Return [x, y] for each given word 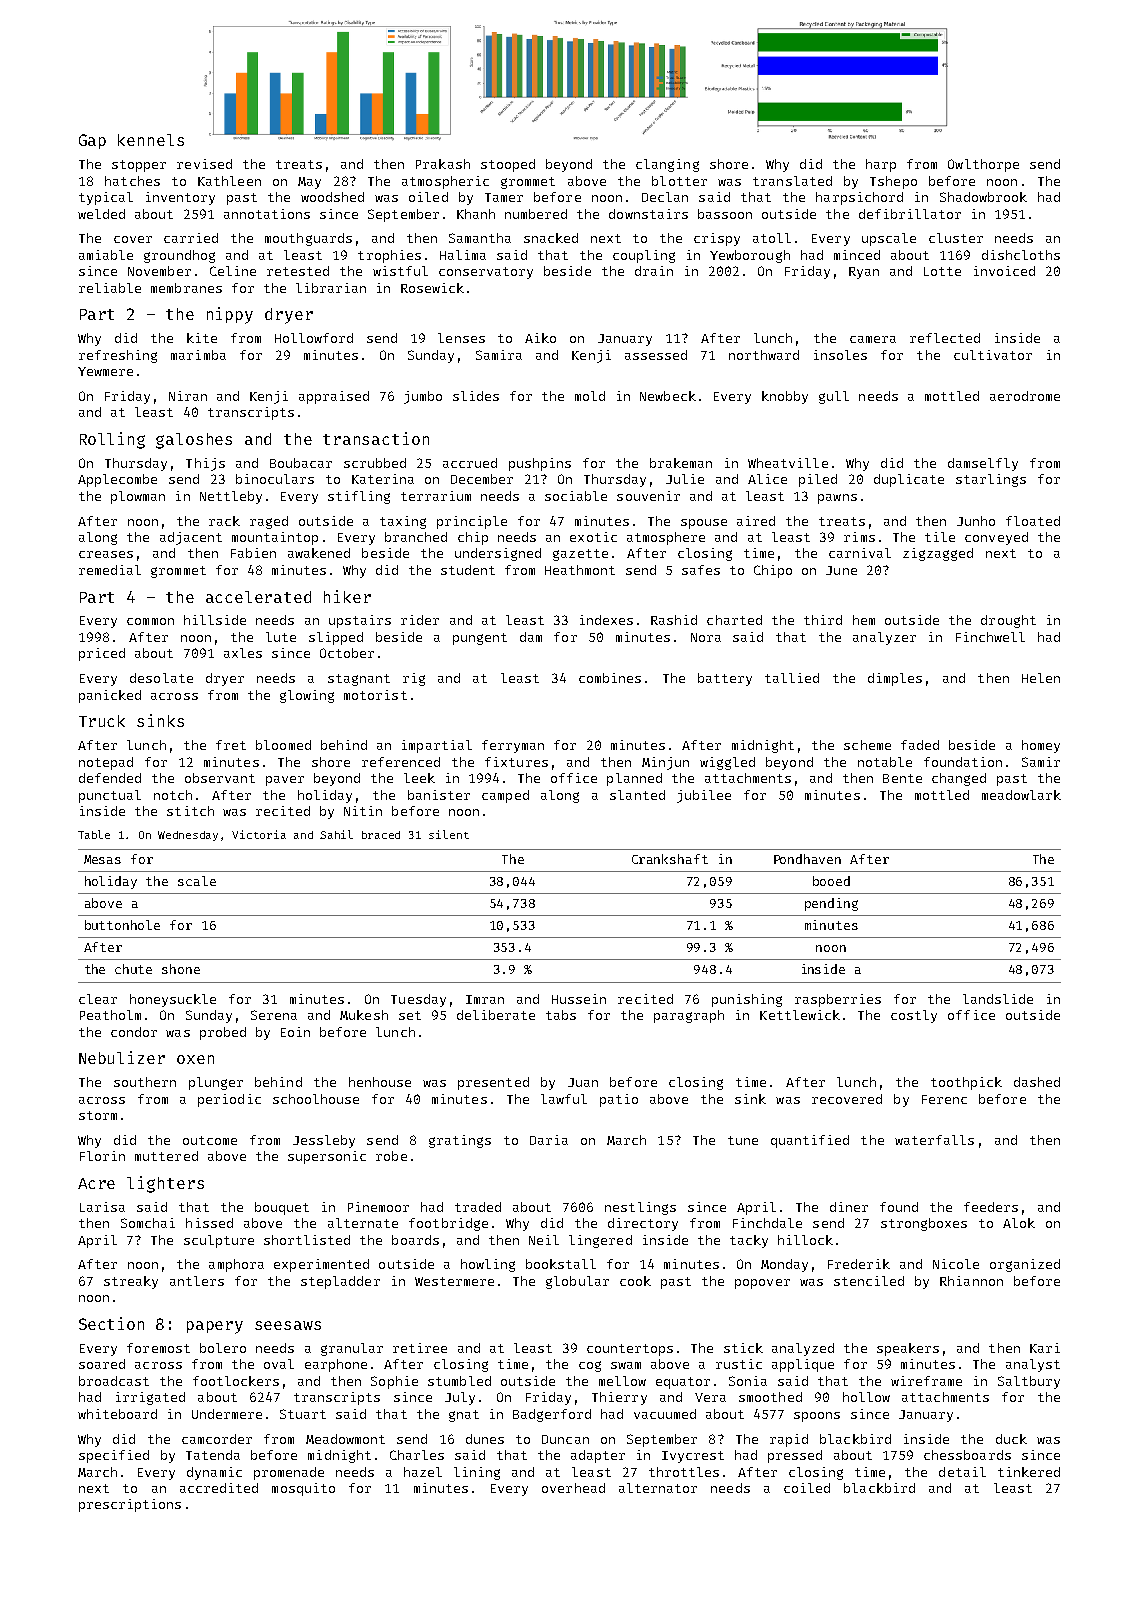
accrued [470, 463]
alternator [658, 1488]
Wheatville [788, 463]
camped [505, 796]
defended [110, 778]
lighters [165, 1184]
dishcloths [1021, 255]
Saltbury [1029, 1382]
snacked [551, 238]
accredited [219, 1488]
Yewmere [105, 371]
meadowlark [1021, 795]
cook [635, 1281]
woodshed [332, 197]
